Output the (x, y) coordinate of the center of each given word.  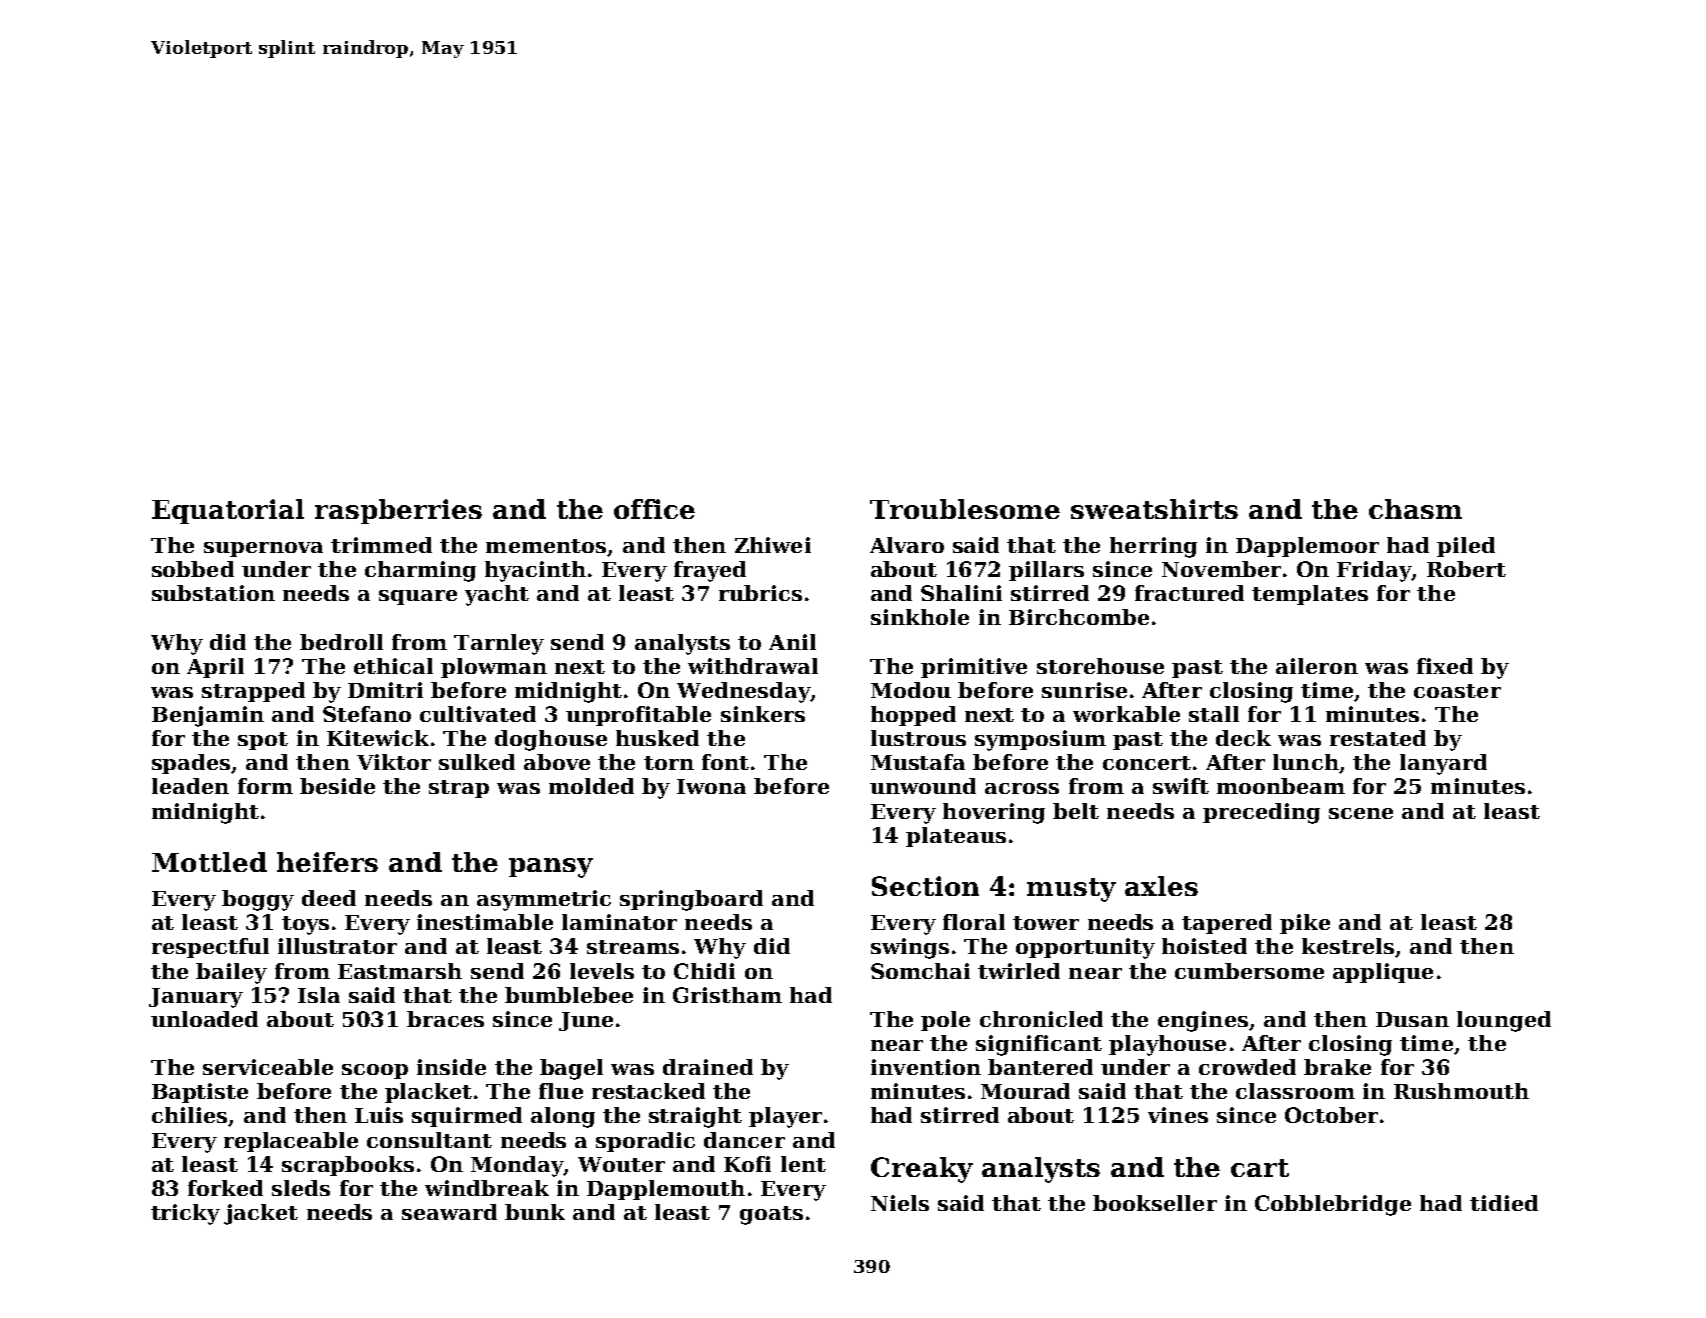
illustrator (337, 946)
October (1331, 1115)
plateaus (956, 837)
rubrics (760, 593)
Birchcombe (1079, 617)
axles (1161, 886)
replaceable (291, 1142)
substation (213, 593)
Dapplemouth (666, 1190)
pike (1305, 924)
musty (1071, 890)
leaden (190, 786)
